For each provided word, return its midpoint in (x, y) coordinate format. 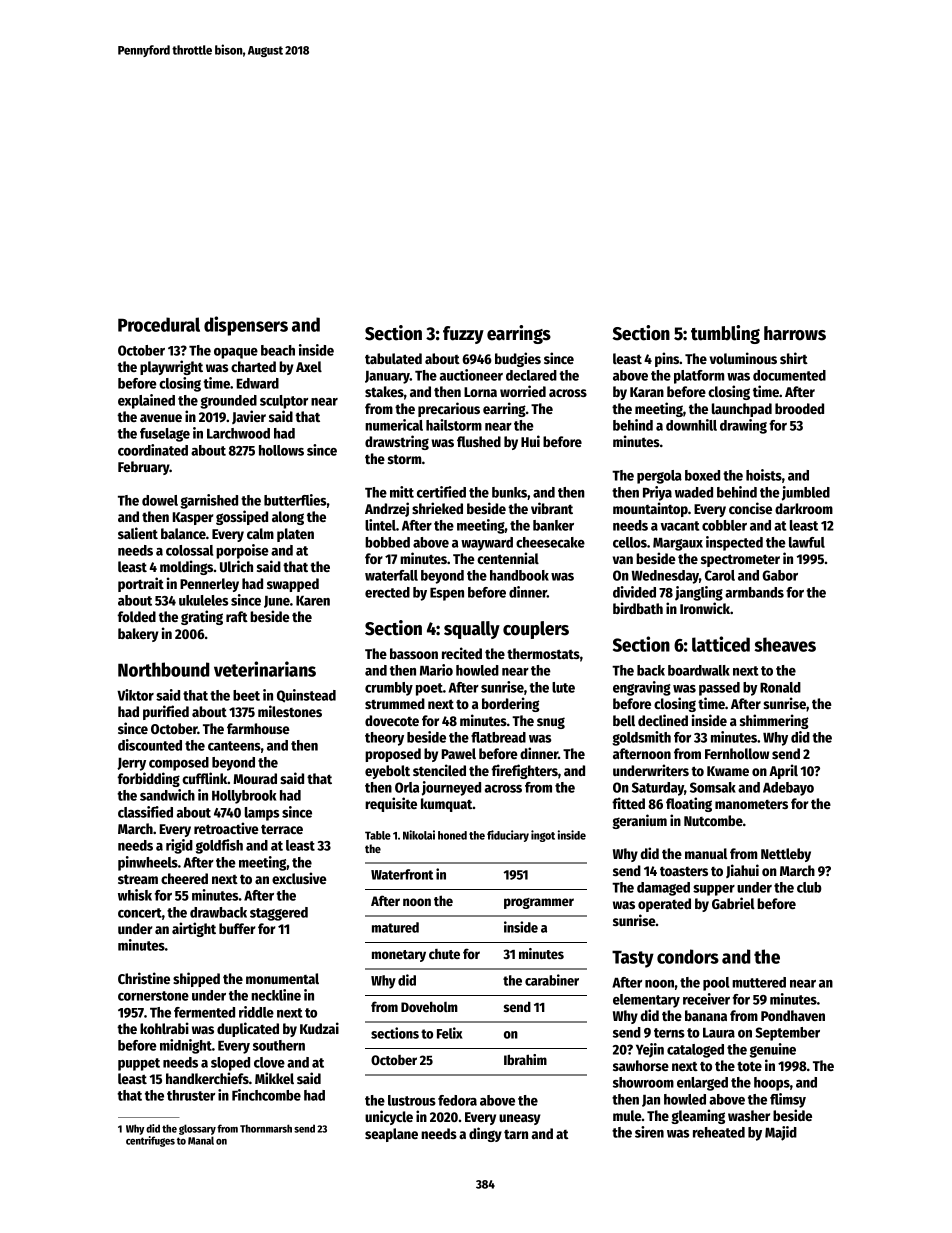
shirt (794, 358)
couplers (536, 630)
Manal (201, 1140)
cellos (630, 542)
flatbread (498, 737)
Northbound (163, 669)
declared (531, 375)
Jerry (131, 764)
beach (278, 350)
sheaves (785, 644)
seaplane (391, 1135)
